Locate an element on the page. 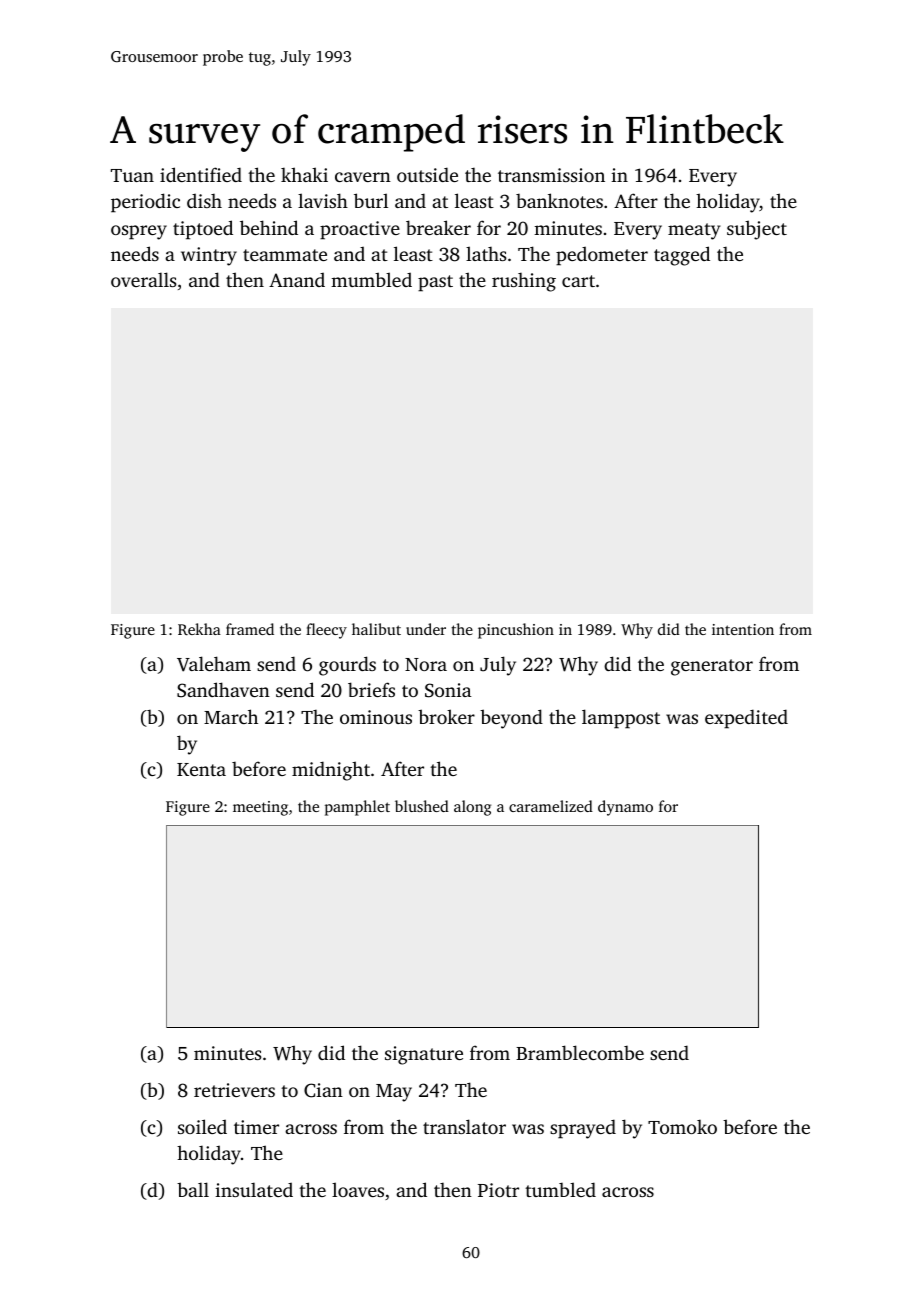 Image resolution: width=924 pixels, height=1314 pixels. Rekha is located at coordinates (199, 629).
